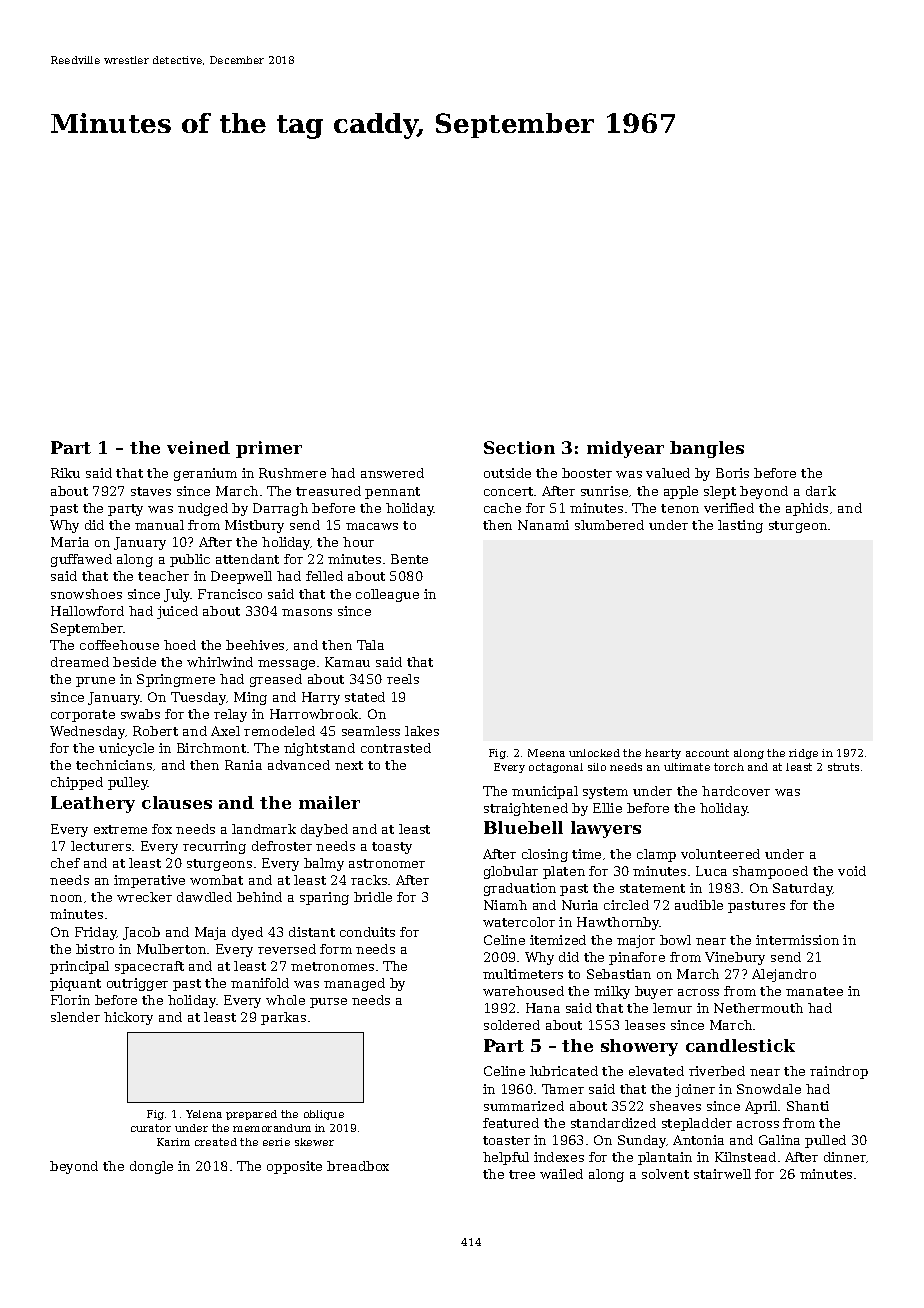  I want to click on spacecraft, so click(149, 967).
